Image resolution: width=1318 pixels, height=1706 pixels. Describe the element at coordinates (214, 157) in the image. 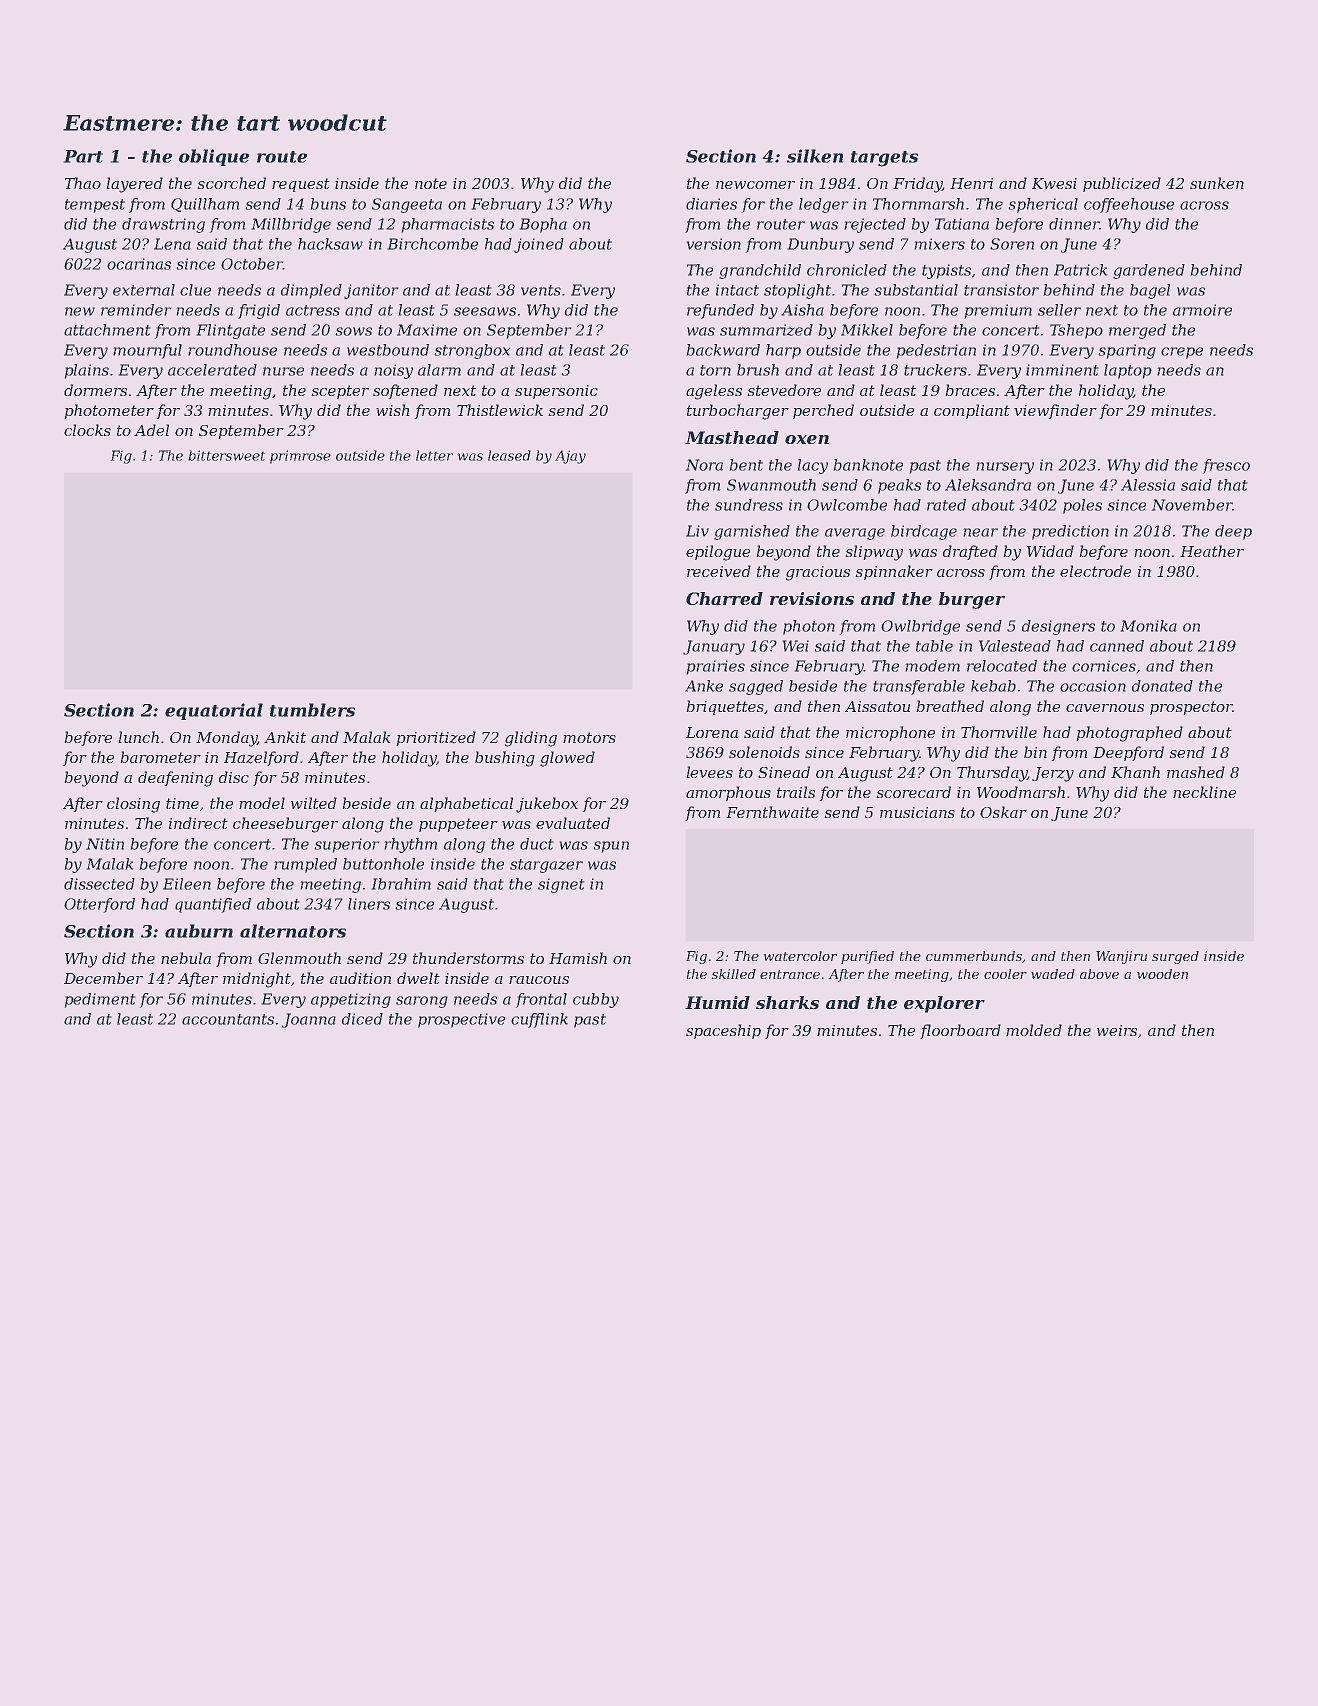

I see `oblique` at that location.
